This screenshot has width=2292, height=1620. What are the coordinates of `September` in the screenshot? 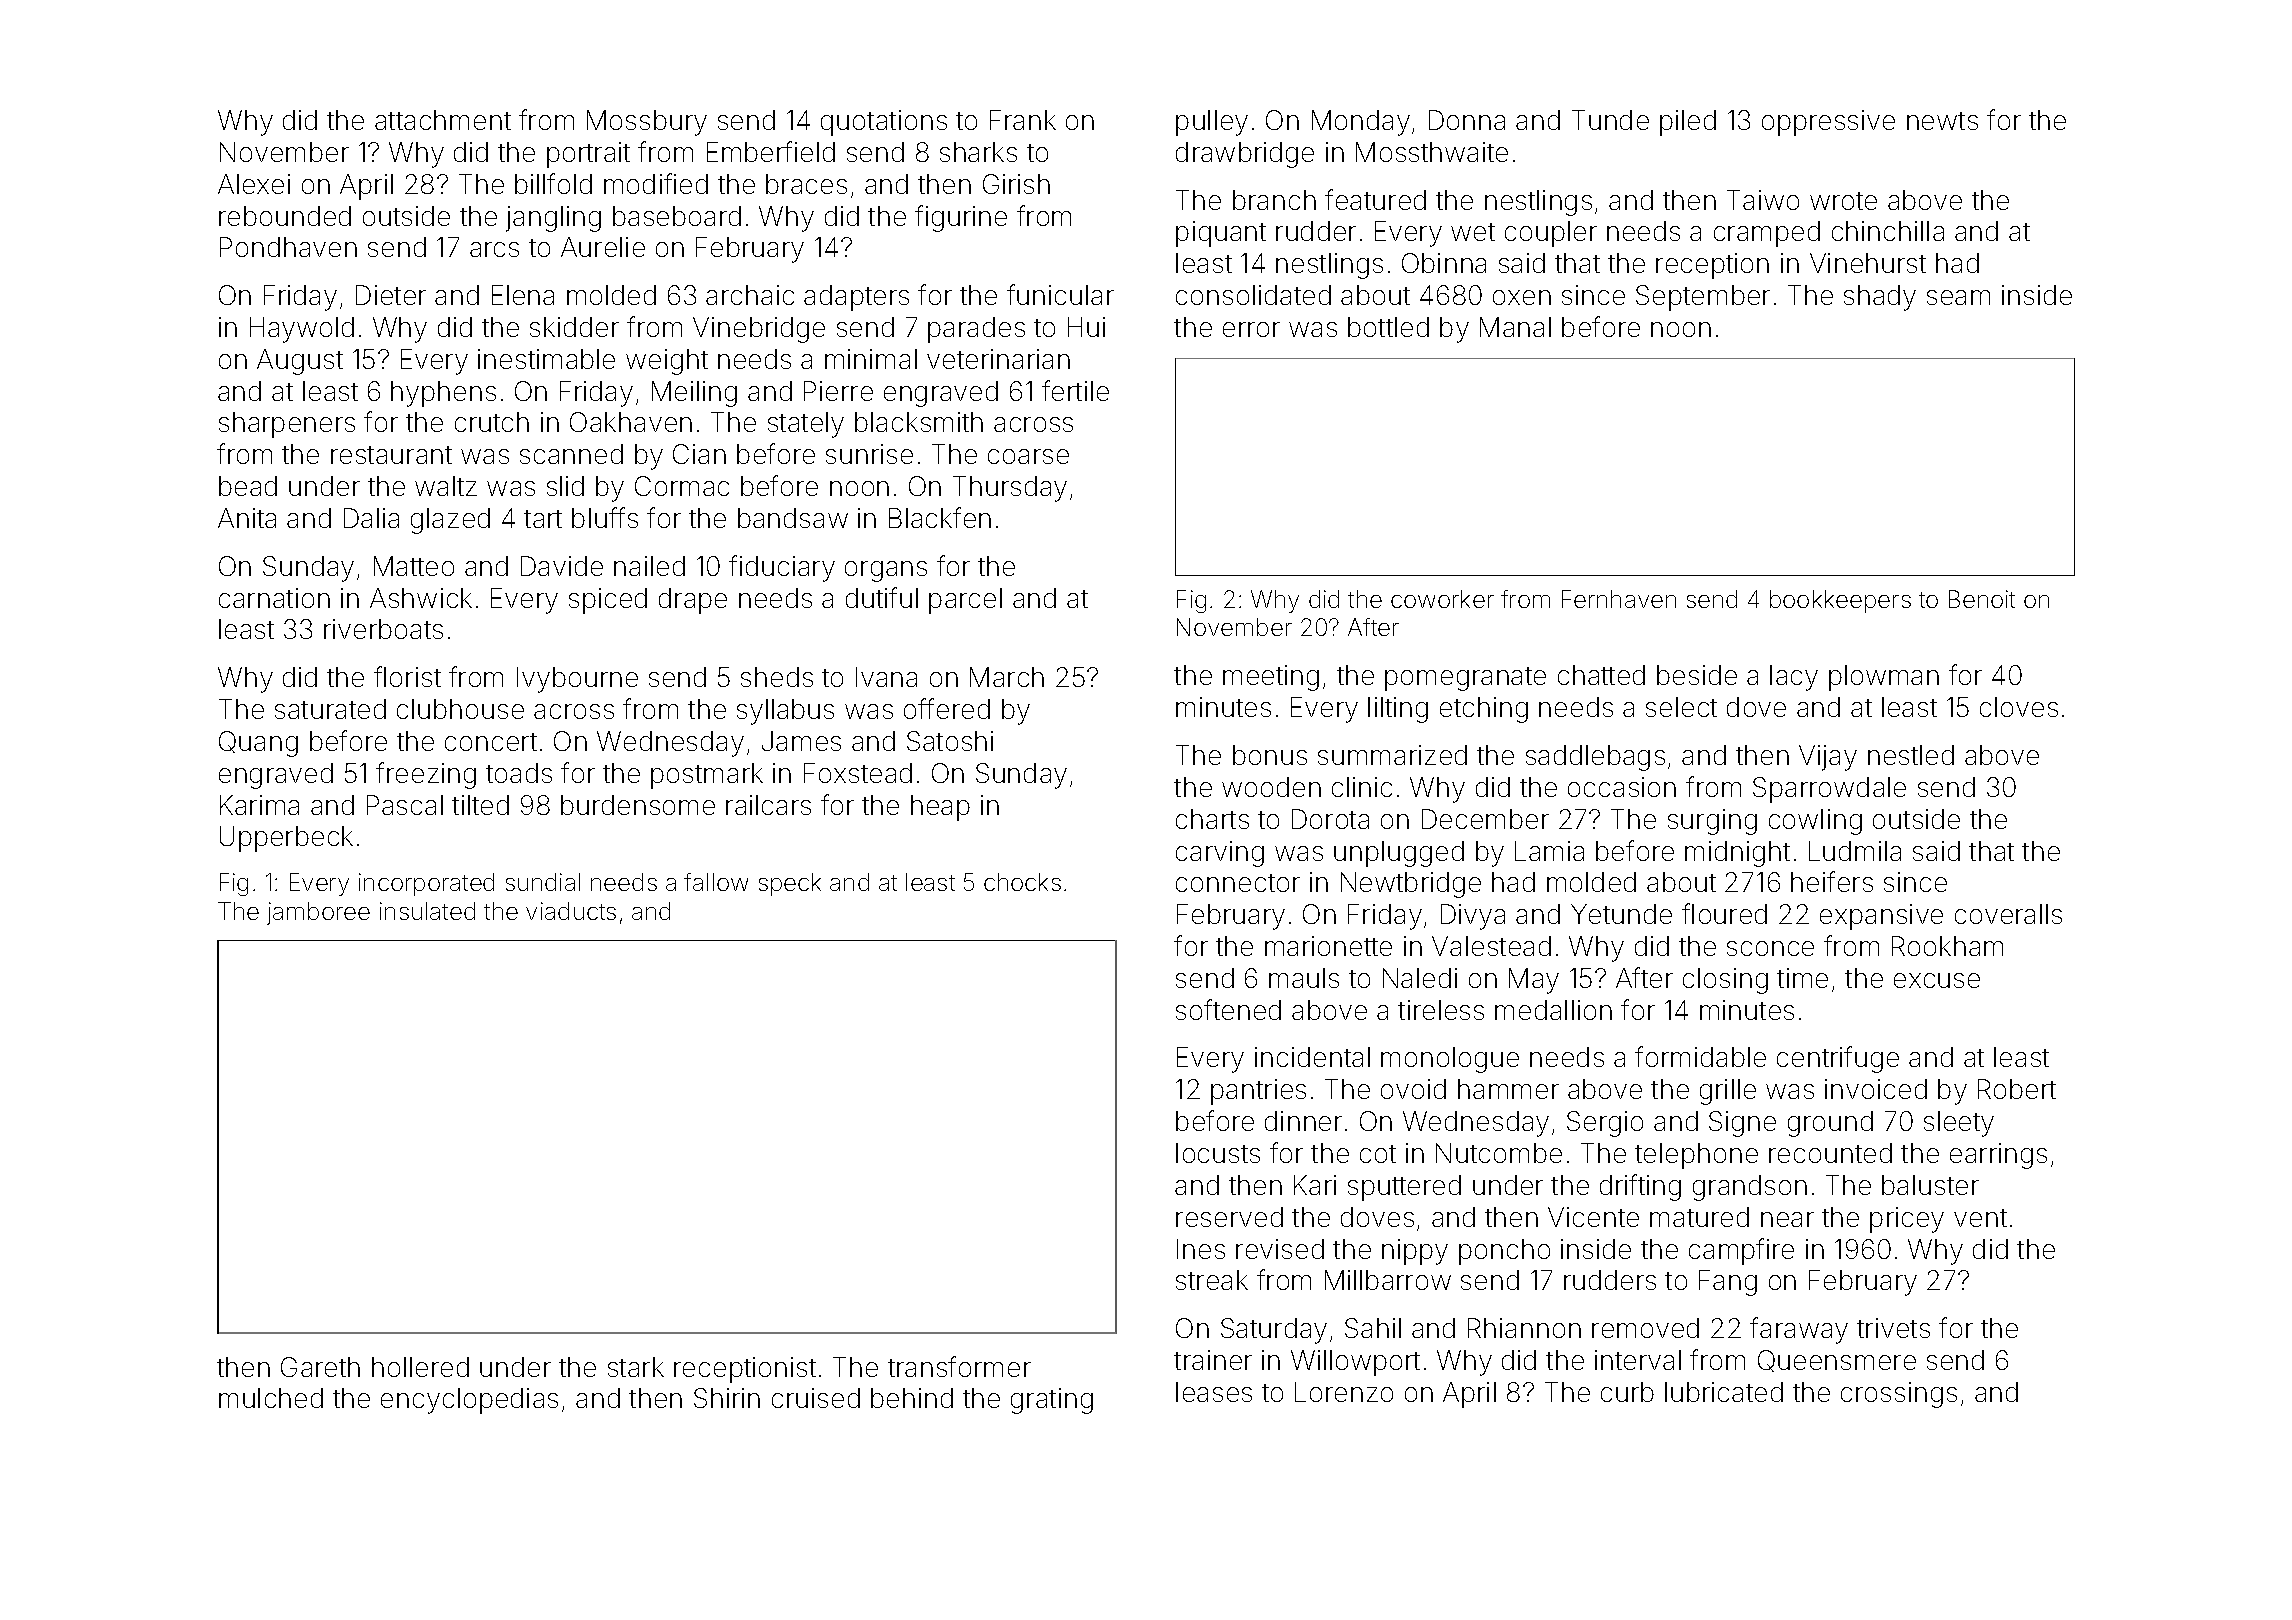 It's located at (1703, 298).
